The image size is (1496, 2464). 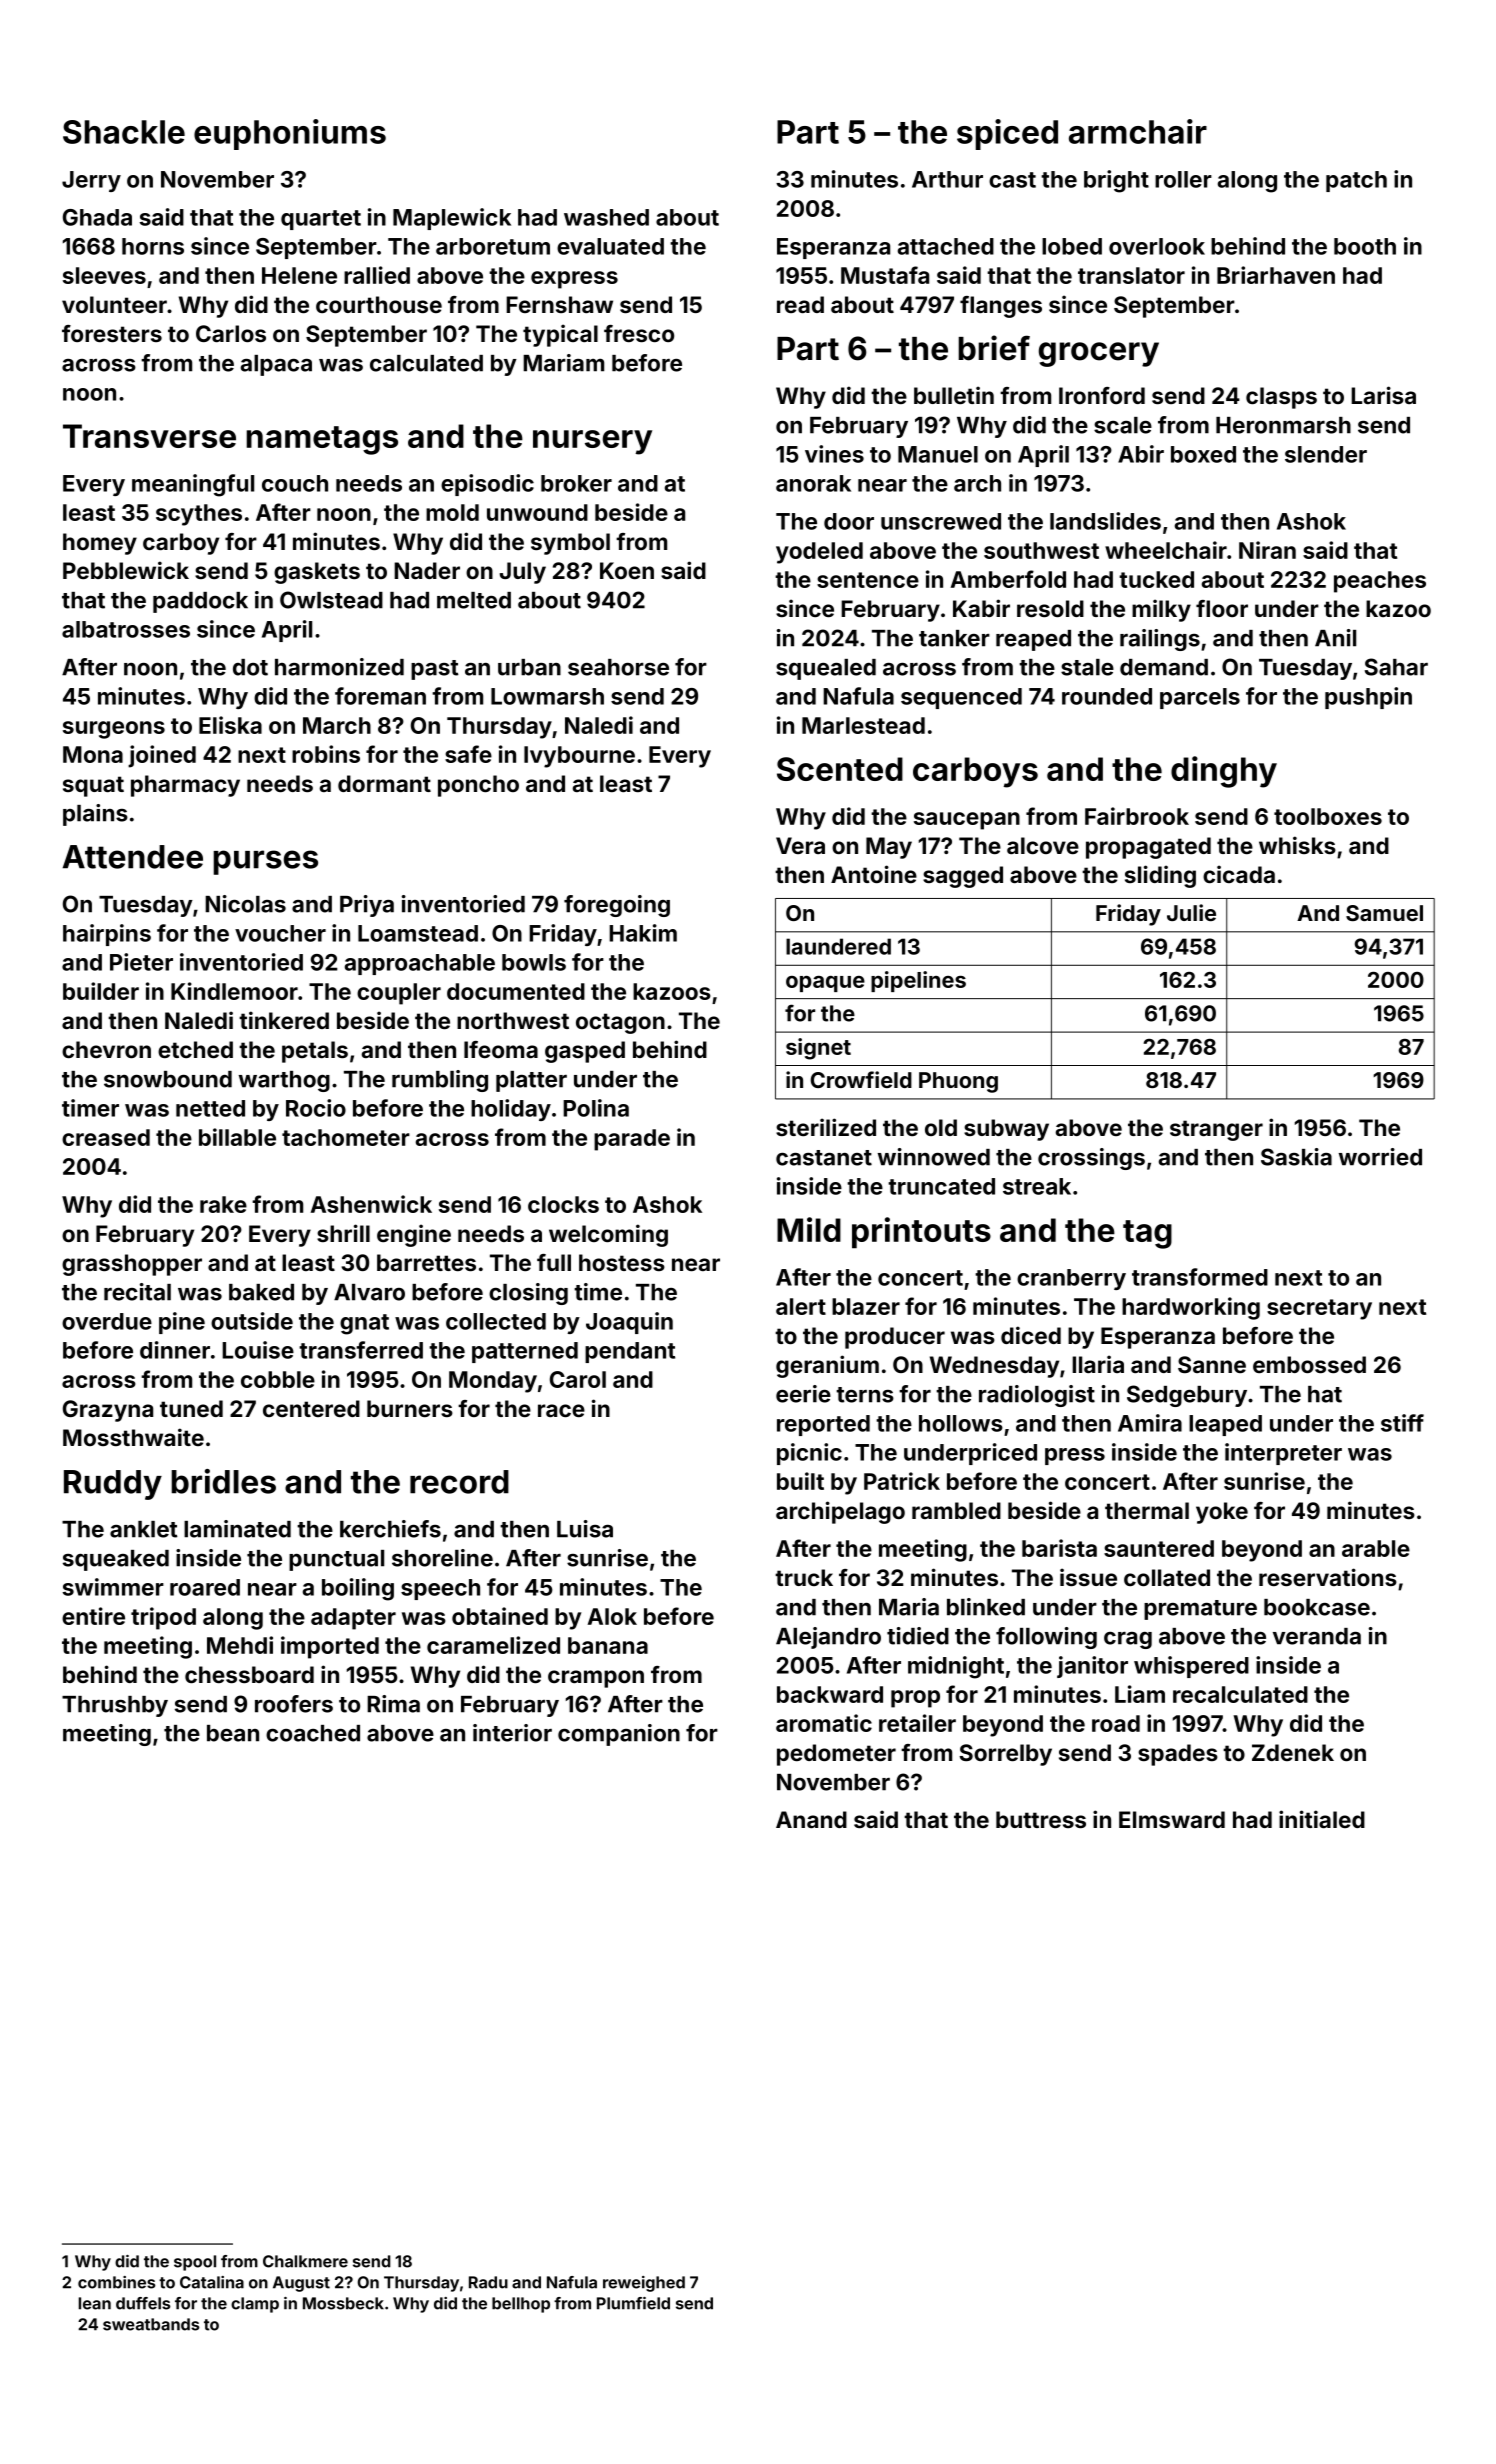 What do you see at coordinates (1157, 246) in the page?
I see `overlook` at bounding box center [1157, 246].
